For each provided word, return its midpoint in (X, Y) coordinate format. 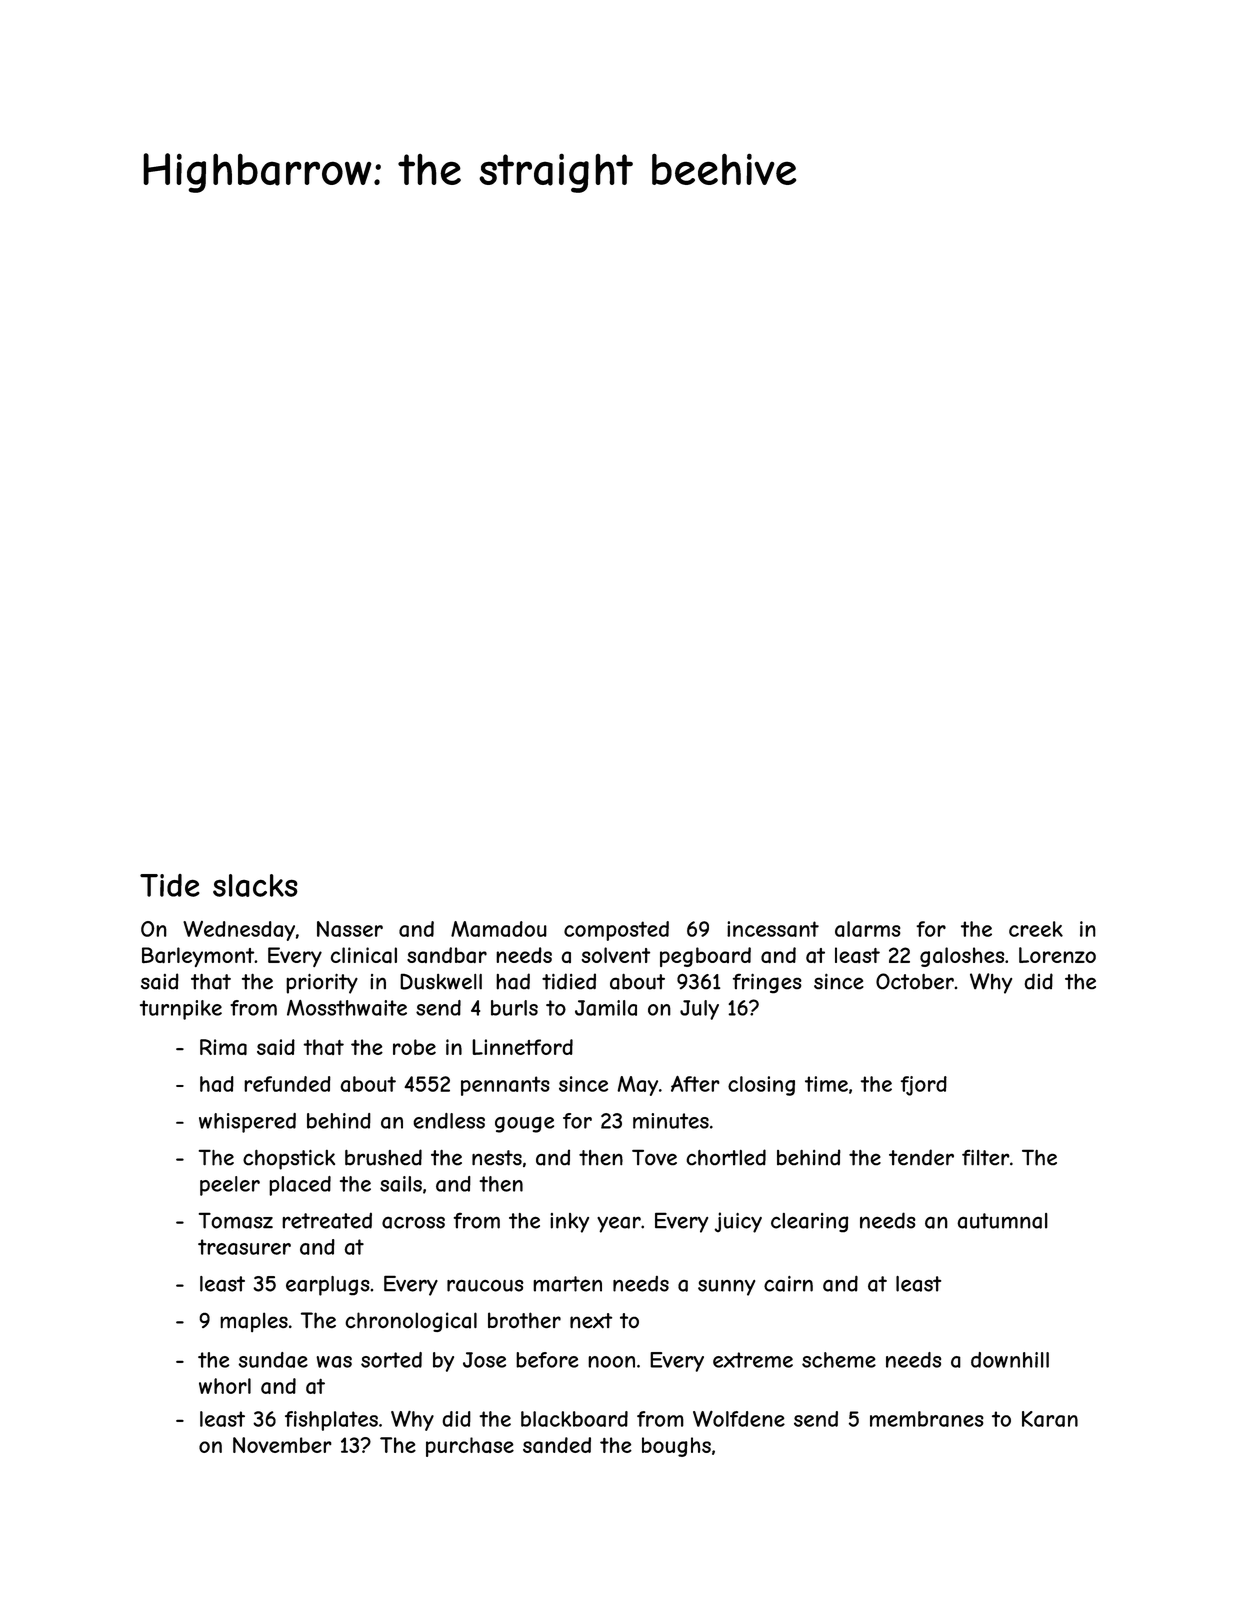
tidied (569, 981)
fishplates (331, 1421)
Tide (170, 885)
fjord (924, 1086)
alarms (868, 929)
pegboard (705, 957)
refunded (287, 1084)
